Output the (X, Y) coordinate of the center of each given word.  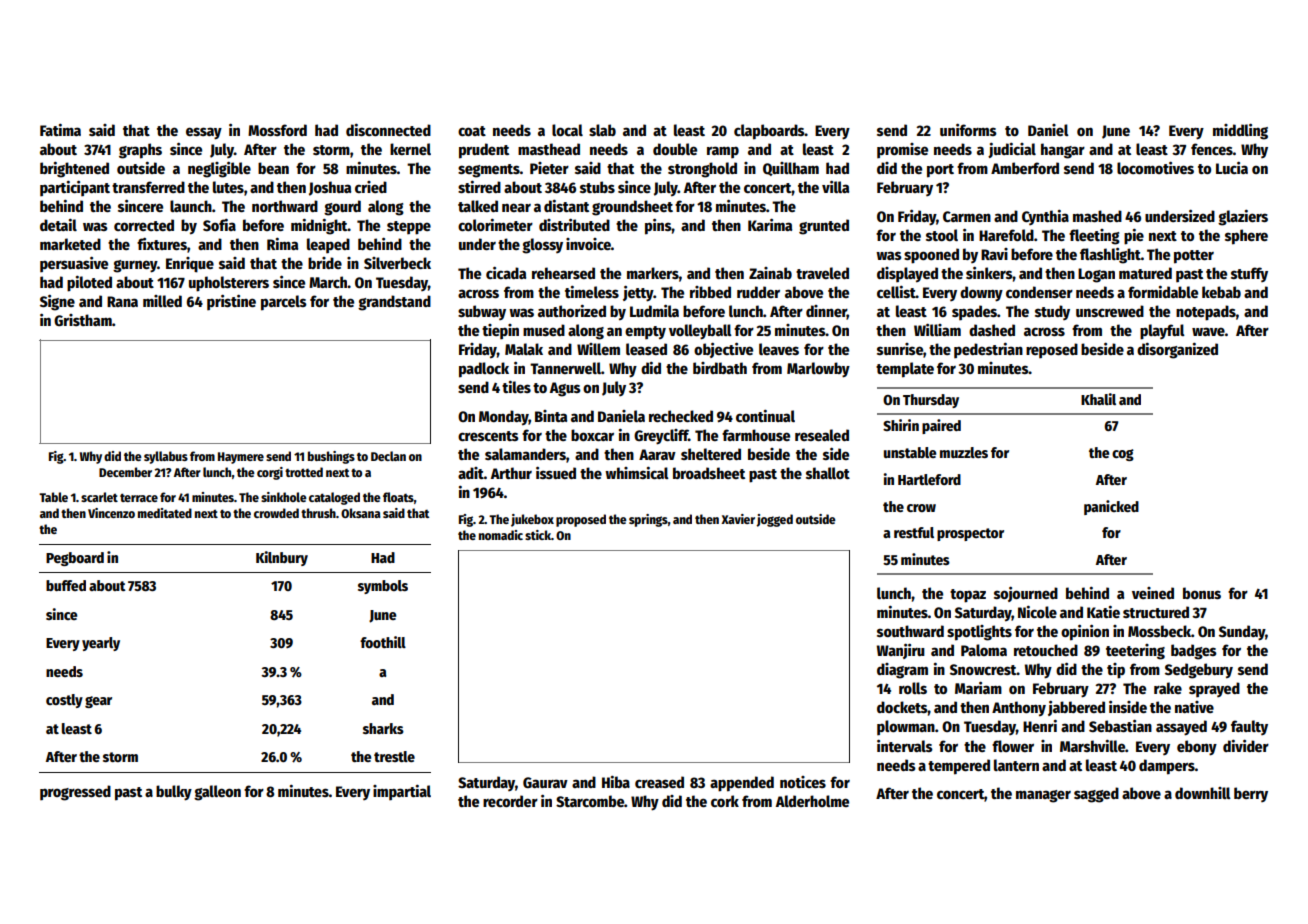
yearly (101, 644)
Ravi (994, 254)
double (675, 149)
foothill (383, 642)
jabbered (1076, 708)
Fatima (60, 130)
